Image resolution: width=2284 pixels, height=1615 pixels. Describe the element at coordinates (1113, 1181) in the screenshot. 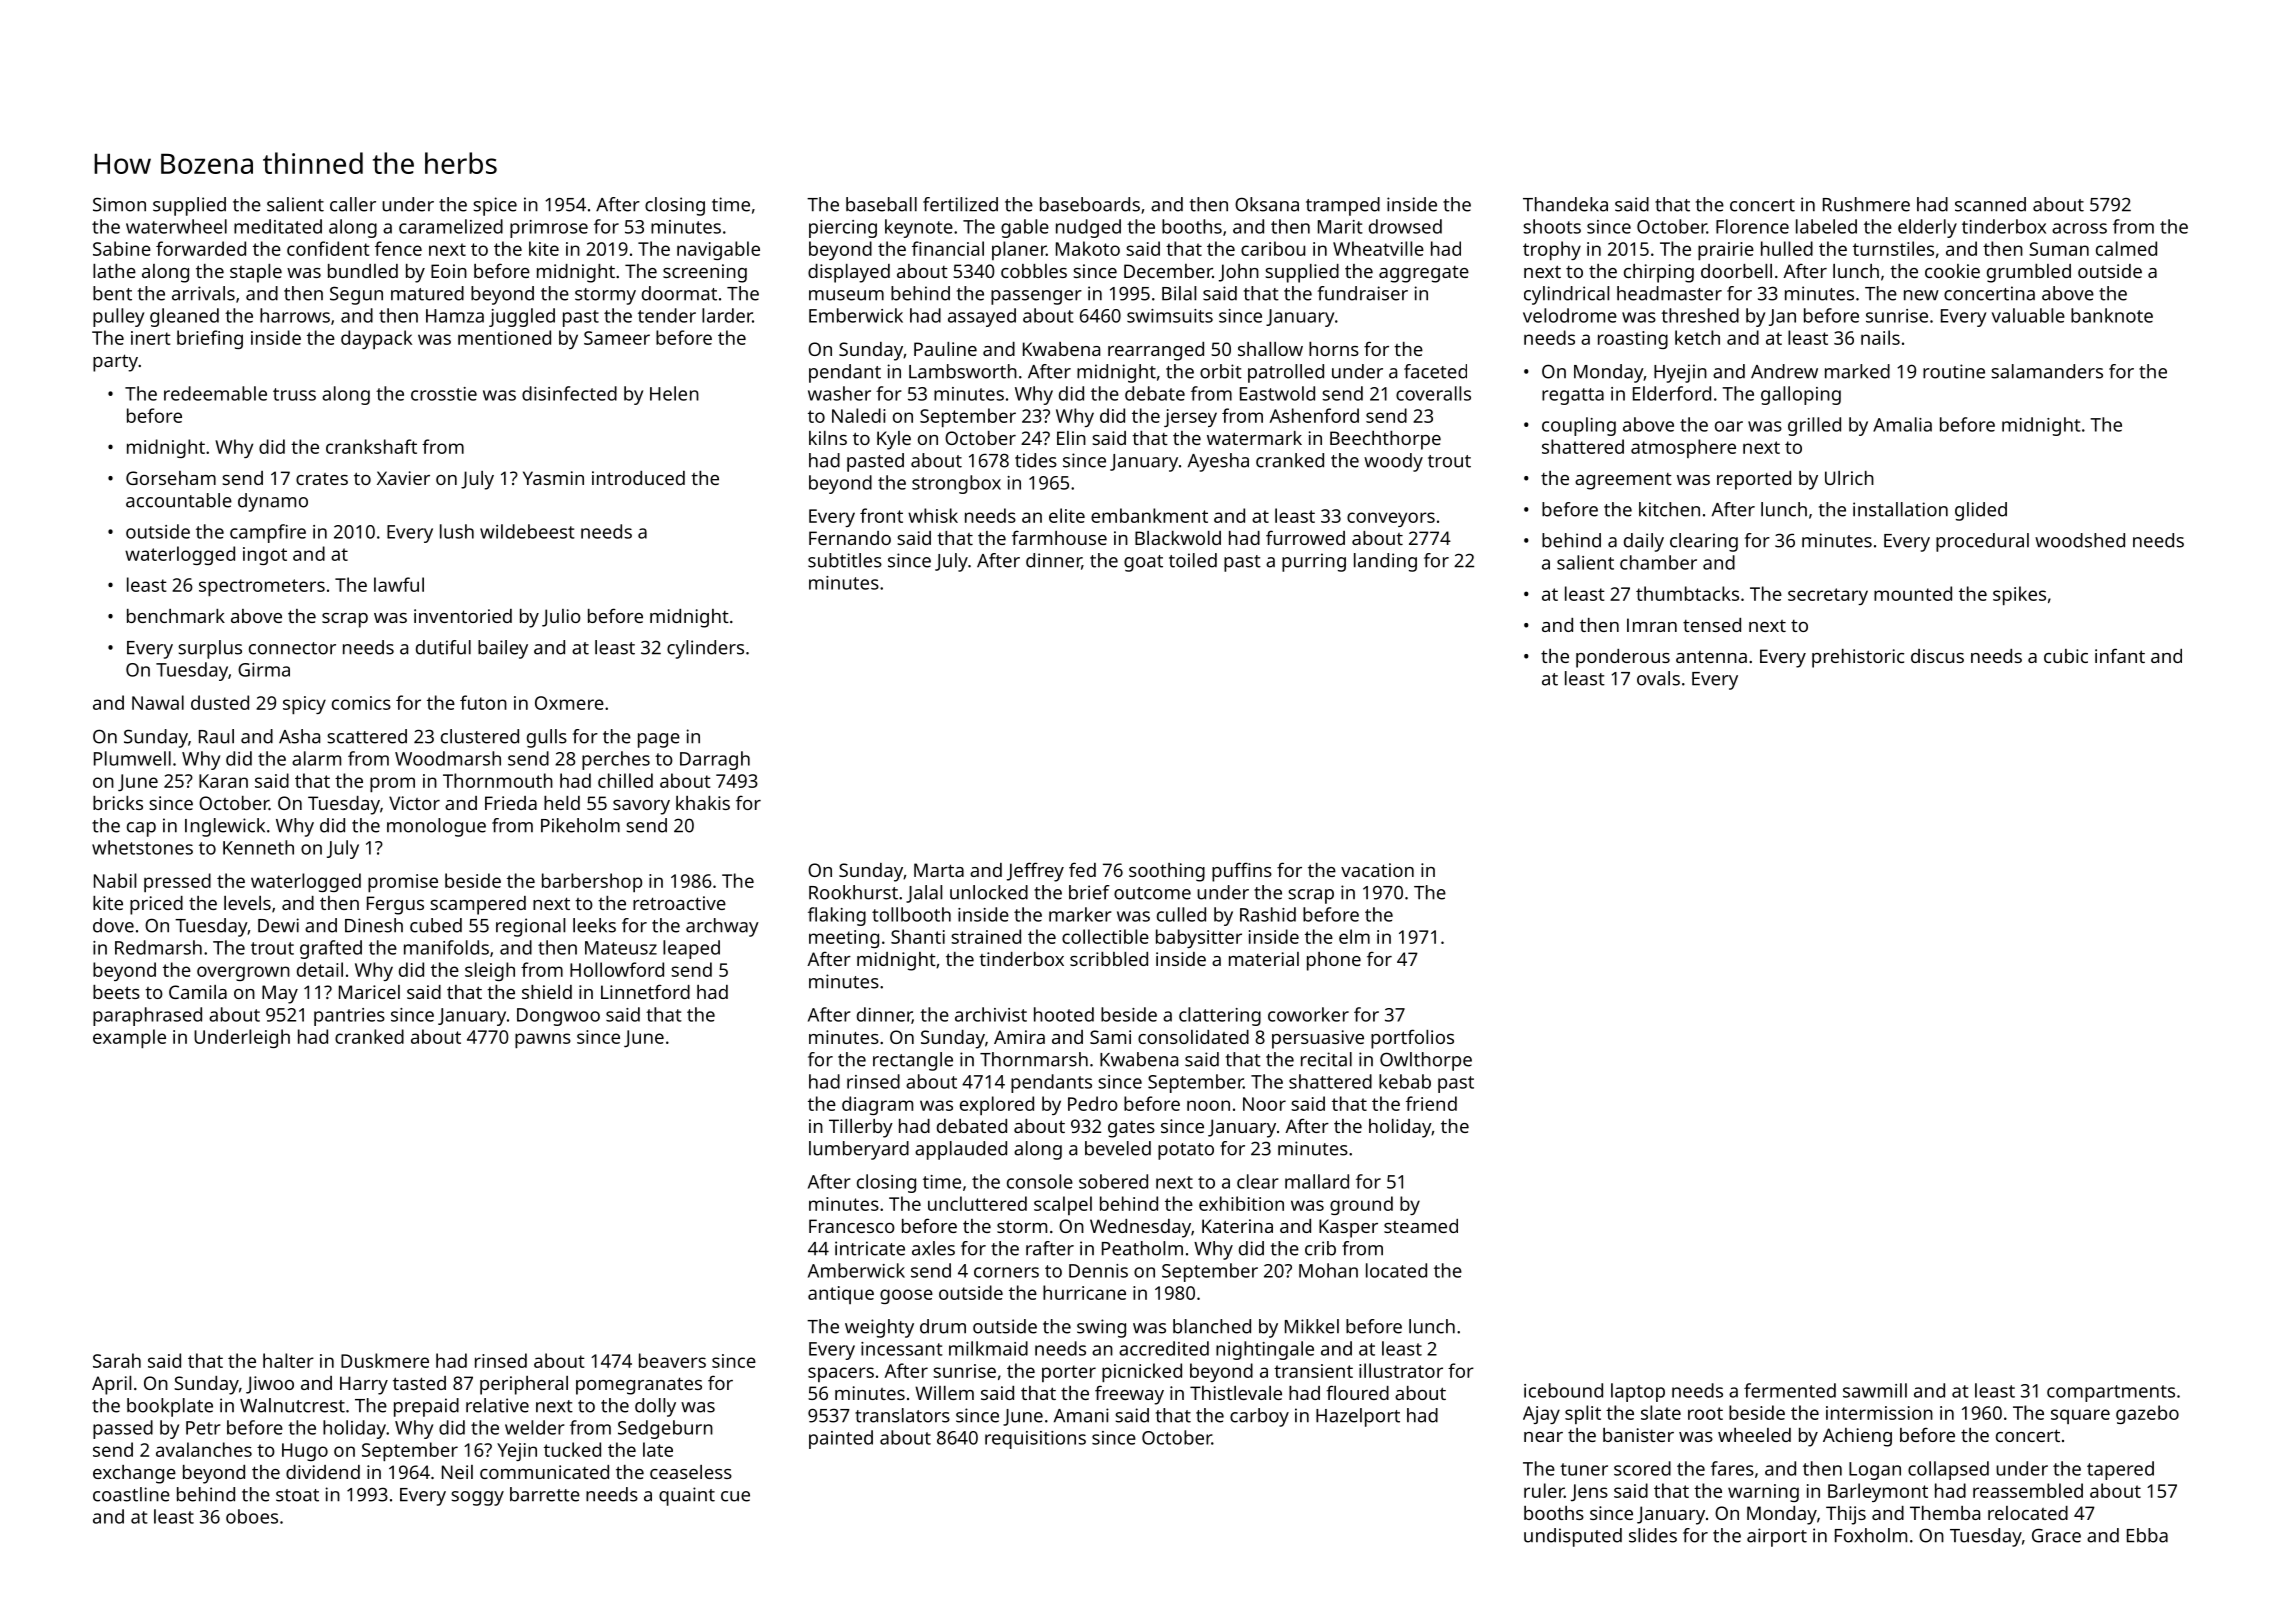

I see `sobered` at that location.
